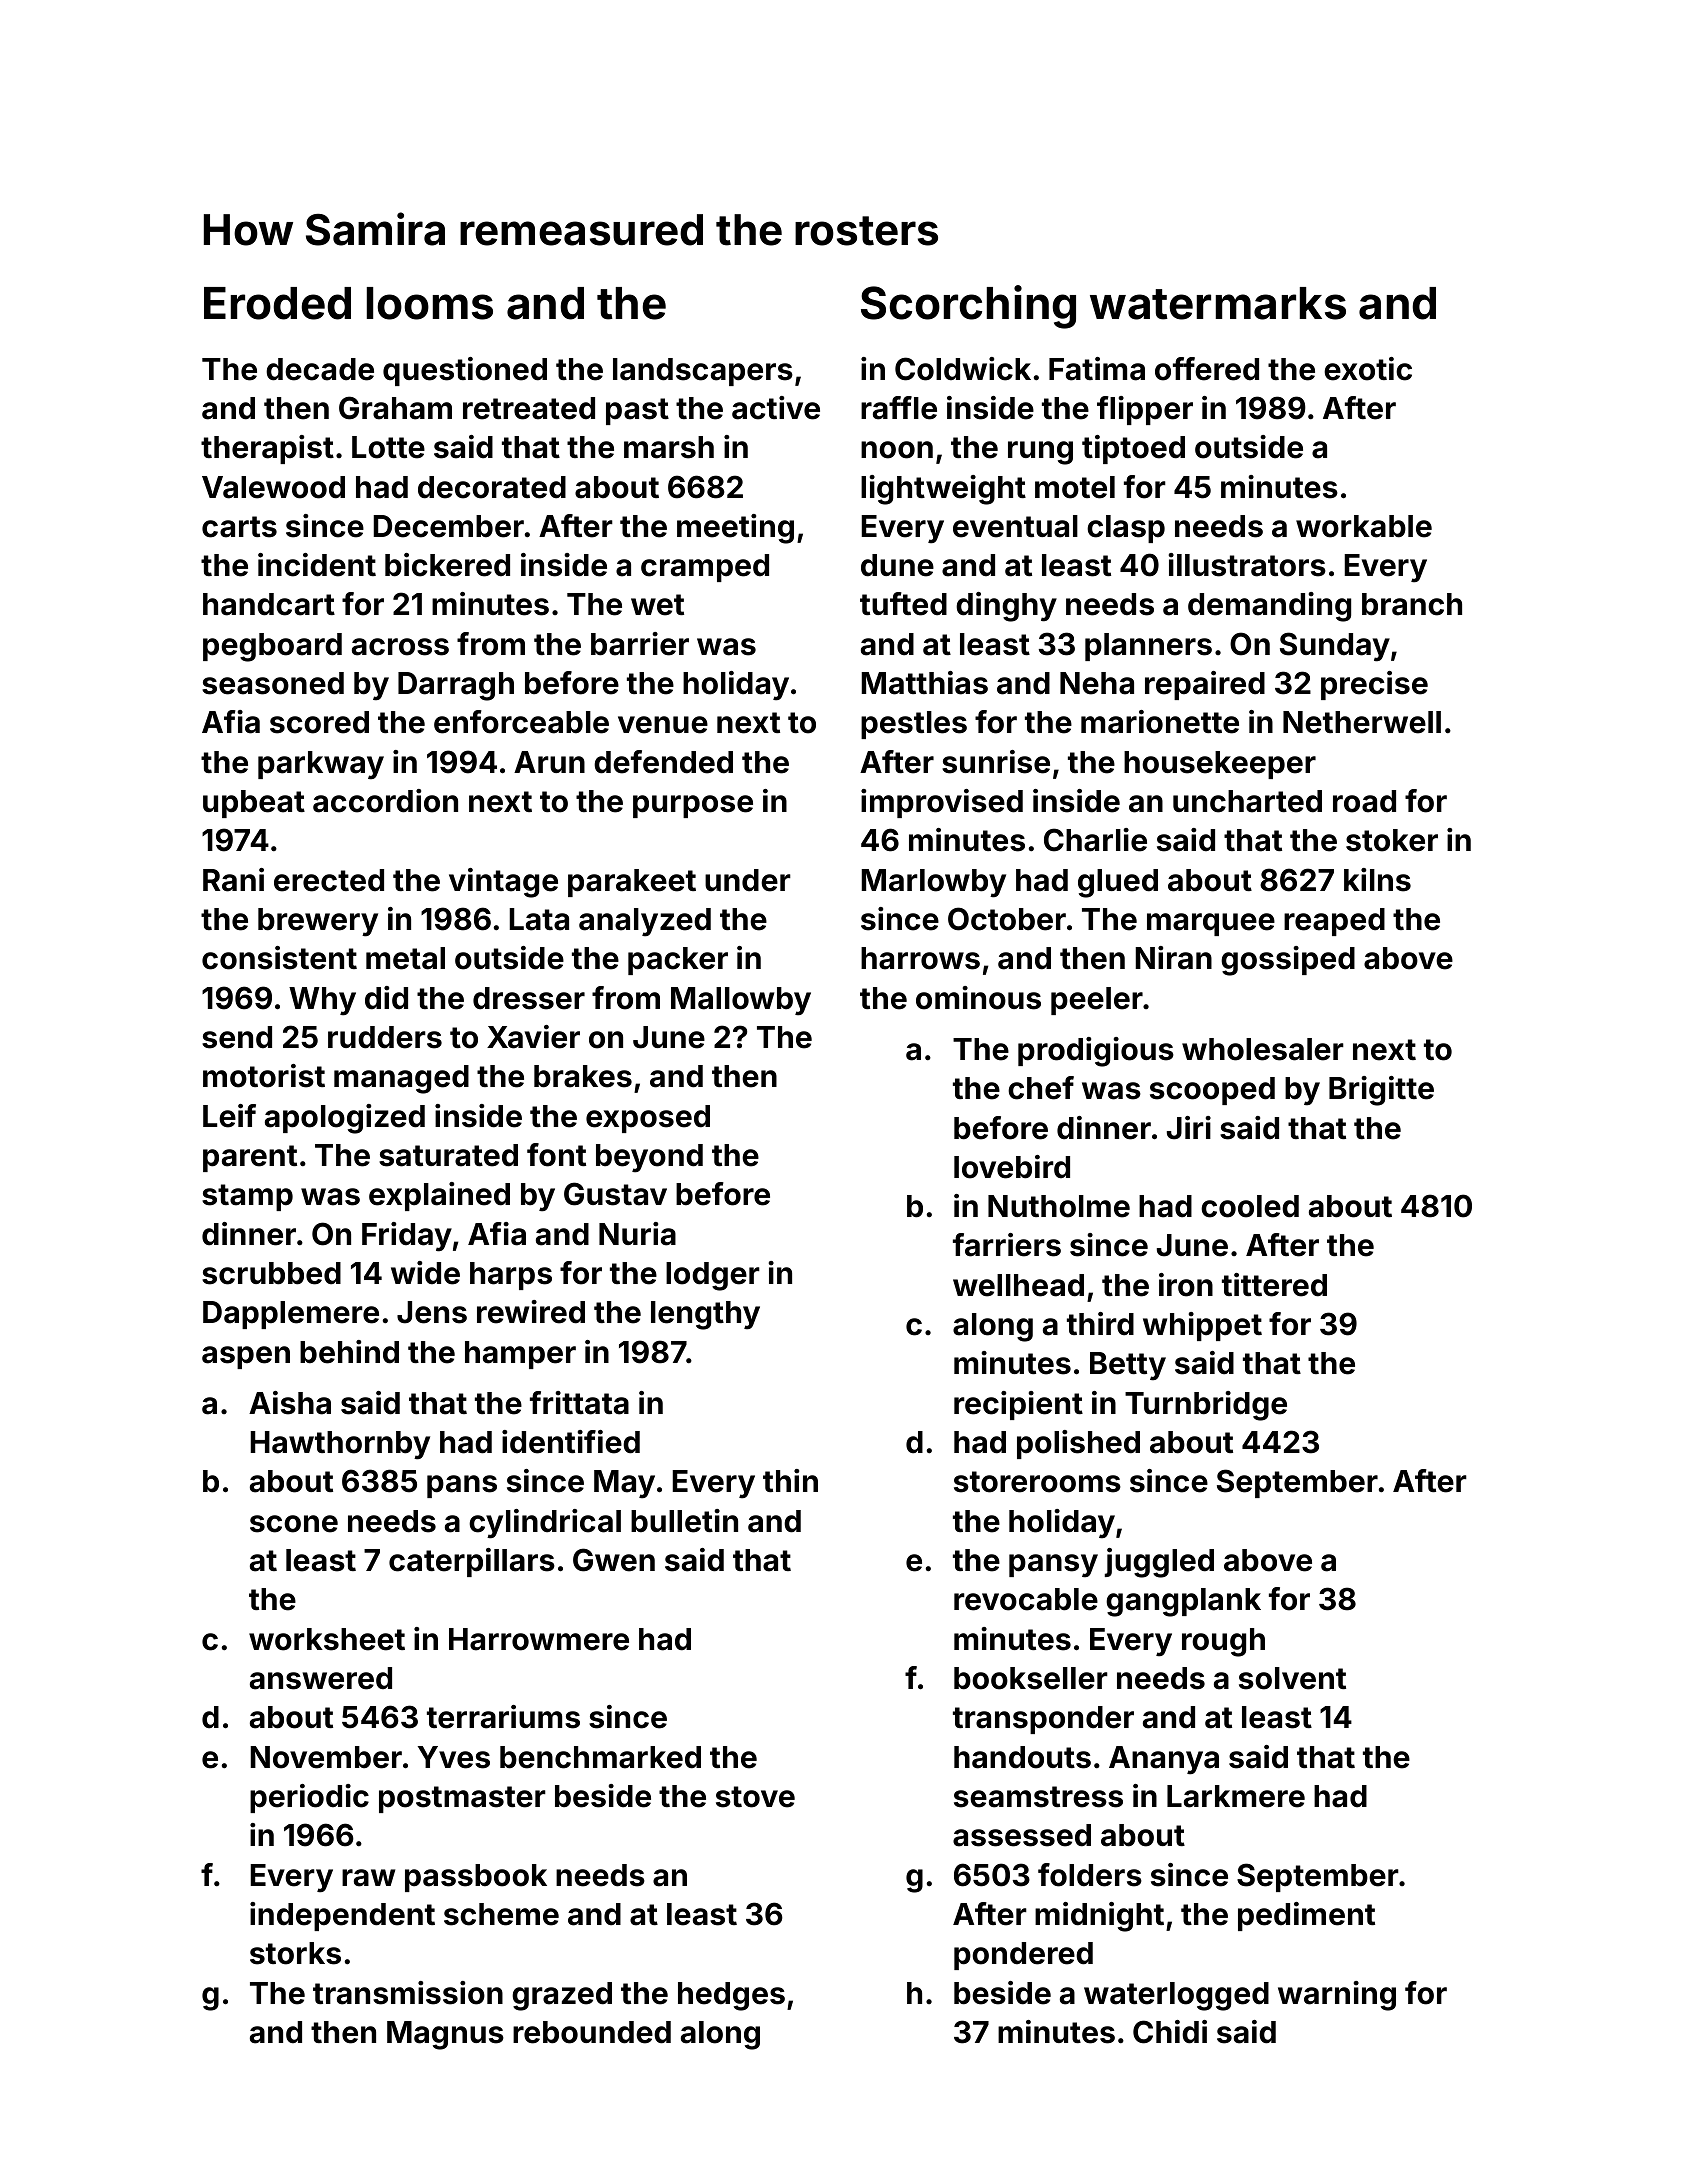 Image resolution: width=1683 pixels, height=2178 pixels. What do you see at coordinates (1218, 303) in the screenshot?
I see `watermarks` at bounding box center [1218, 303].
